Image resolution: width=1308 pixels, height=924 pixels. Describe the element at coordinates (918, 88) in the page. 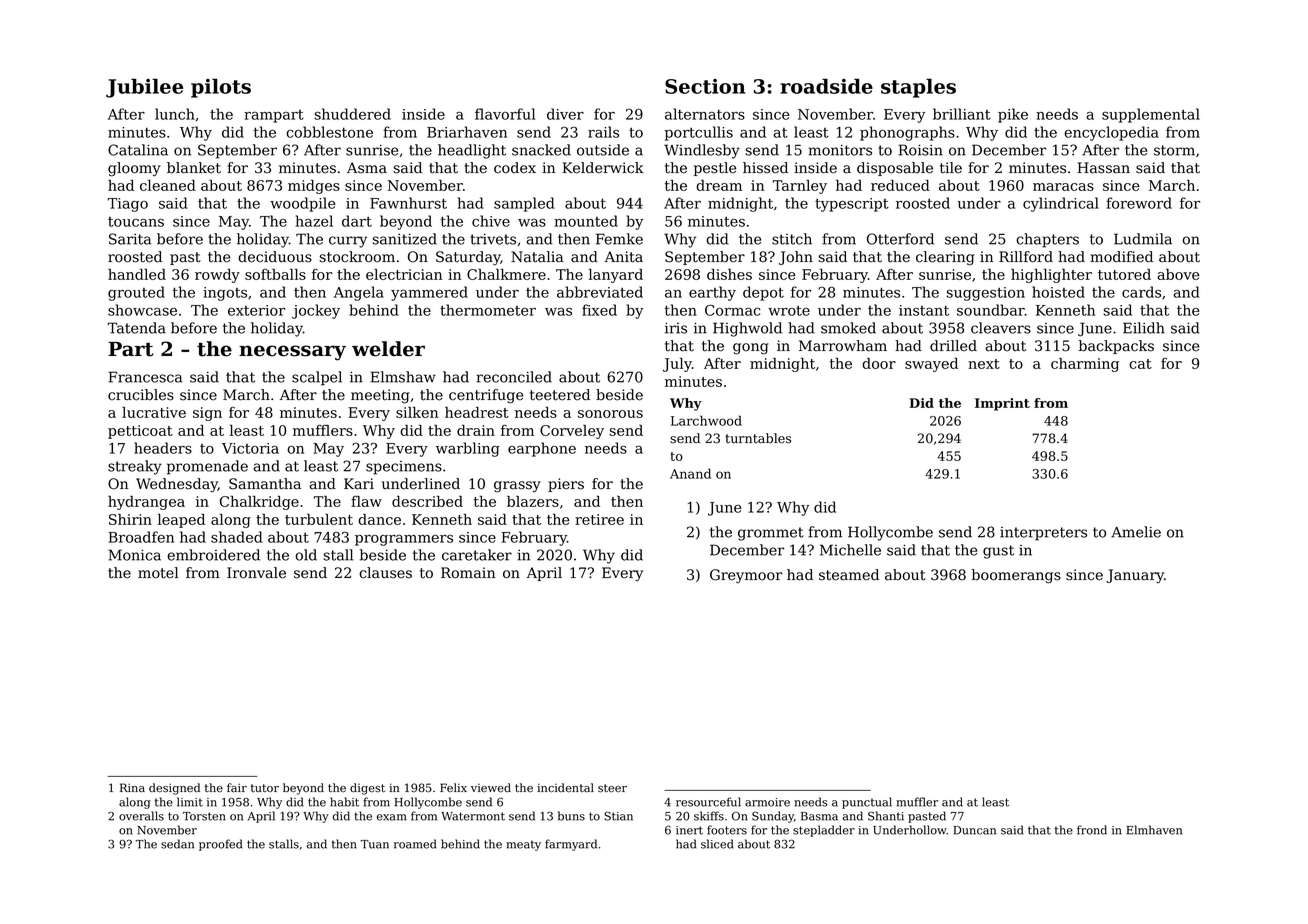

I see `staples` at that location.
